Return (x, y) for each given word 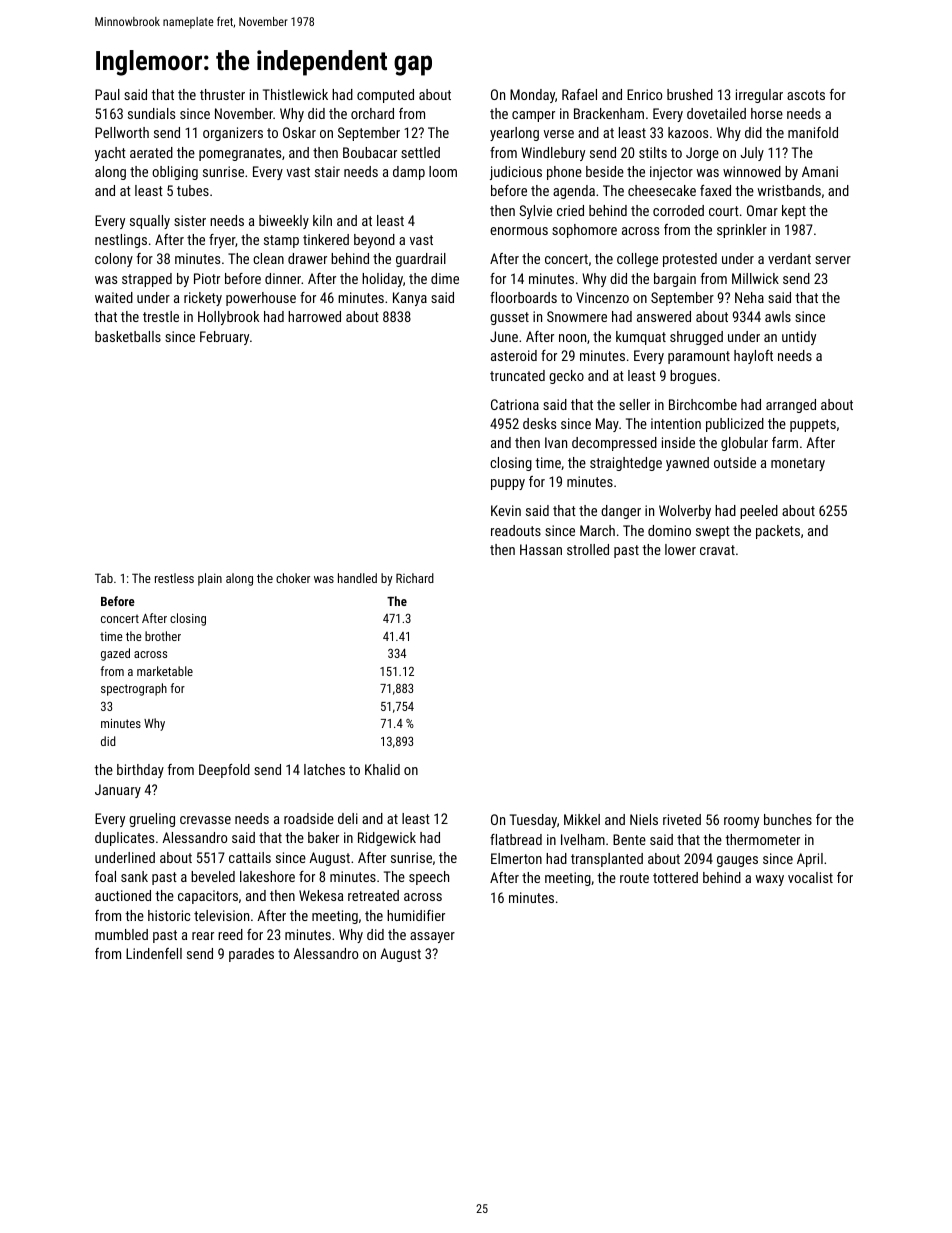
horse (767, 113)
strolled (588, 549)
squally (150, 222)
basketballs (128, 336)
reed (230, 934)
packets (778, 532)
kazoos (688, 132)
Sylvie (535, 212)
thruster (222, 94)
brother (163, 636)
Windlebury (553, 154)
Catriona (515, 404)
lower (680, 549)
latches (324, 769)
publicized (735, 425)
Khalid (382, 769)
